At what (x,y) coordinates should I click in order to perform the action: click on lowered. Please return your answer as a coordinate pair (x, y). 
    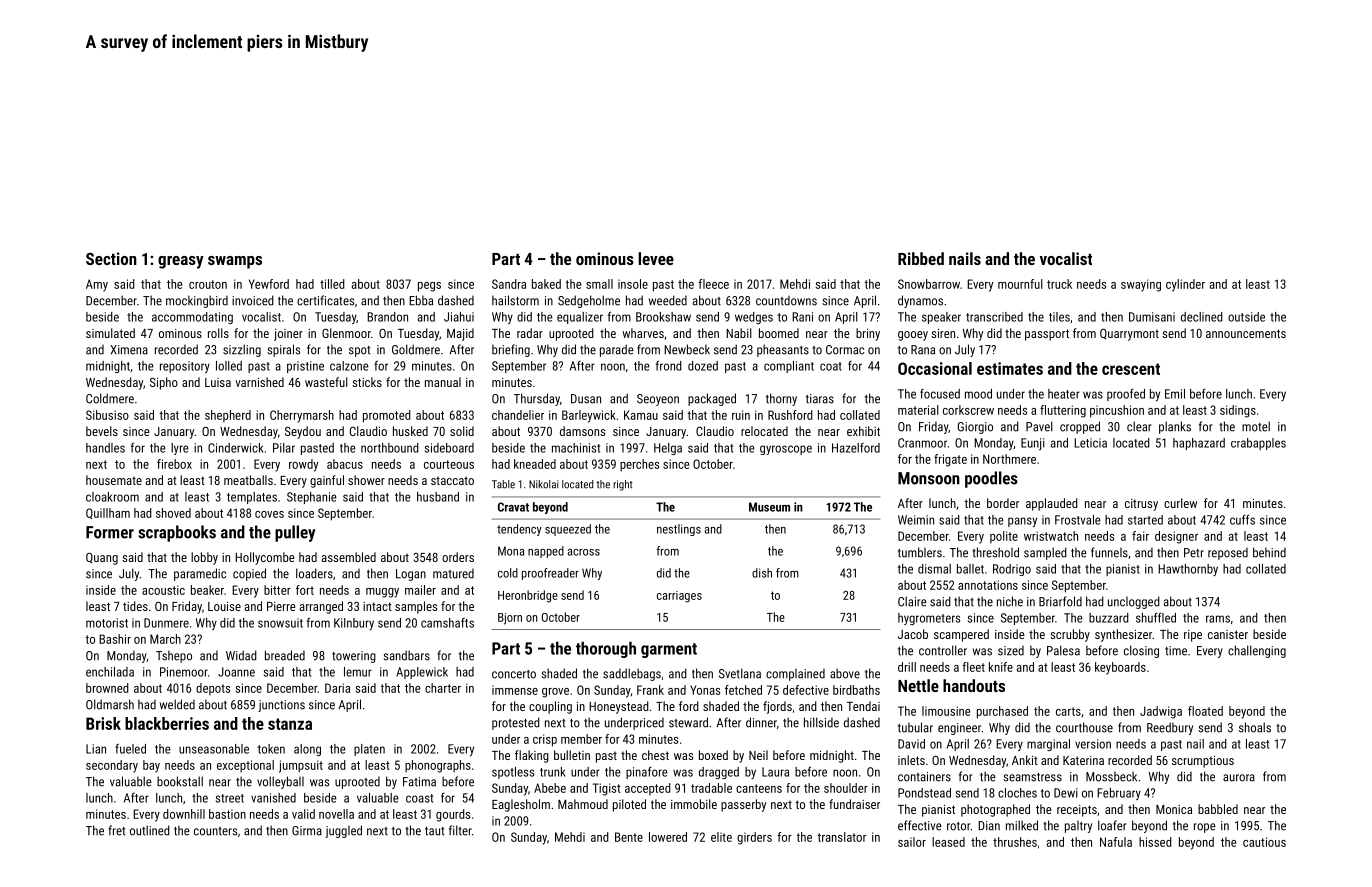
    Looking at the image, I should click on (668, 837).
